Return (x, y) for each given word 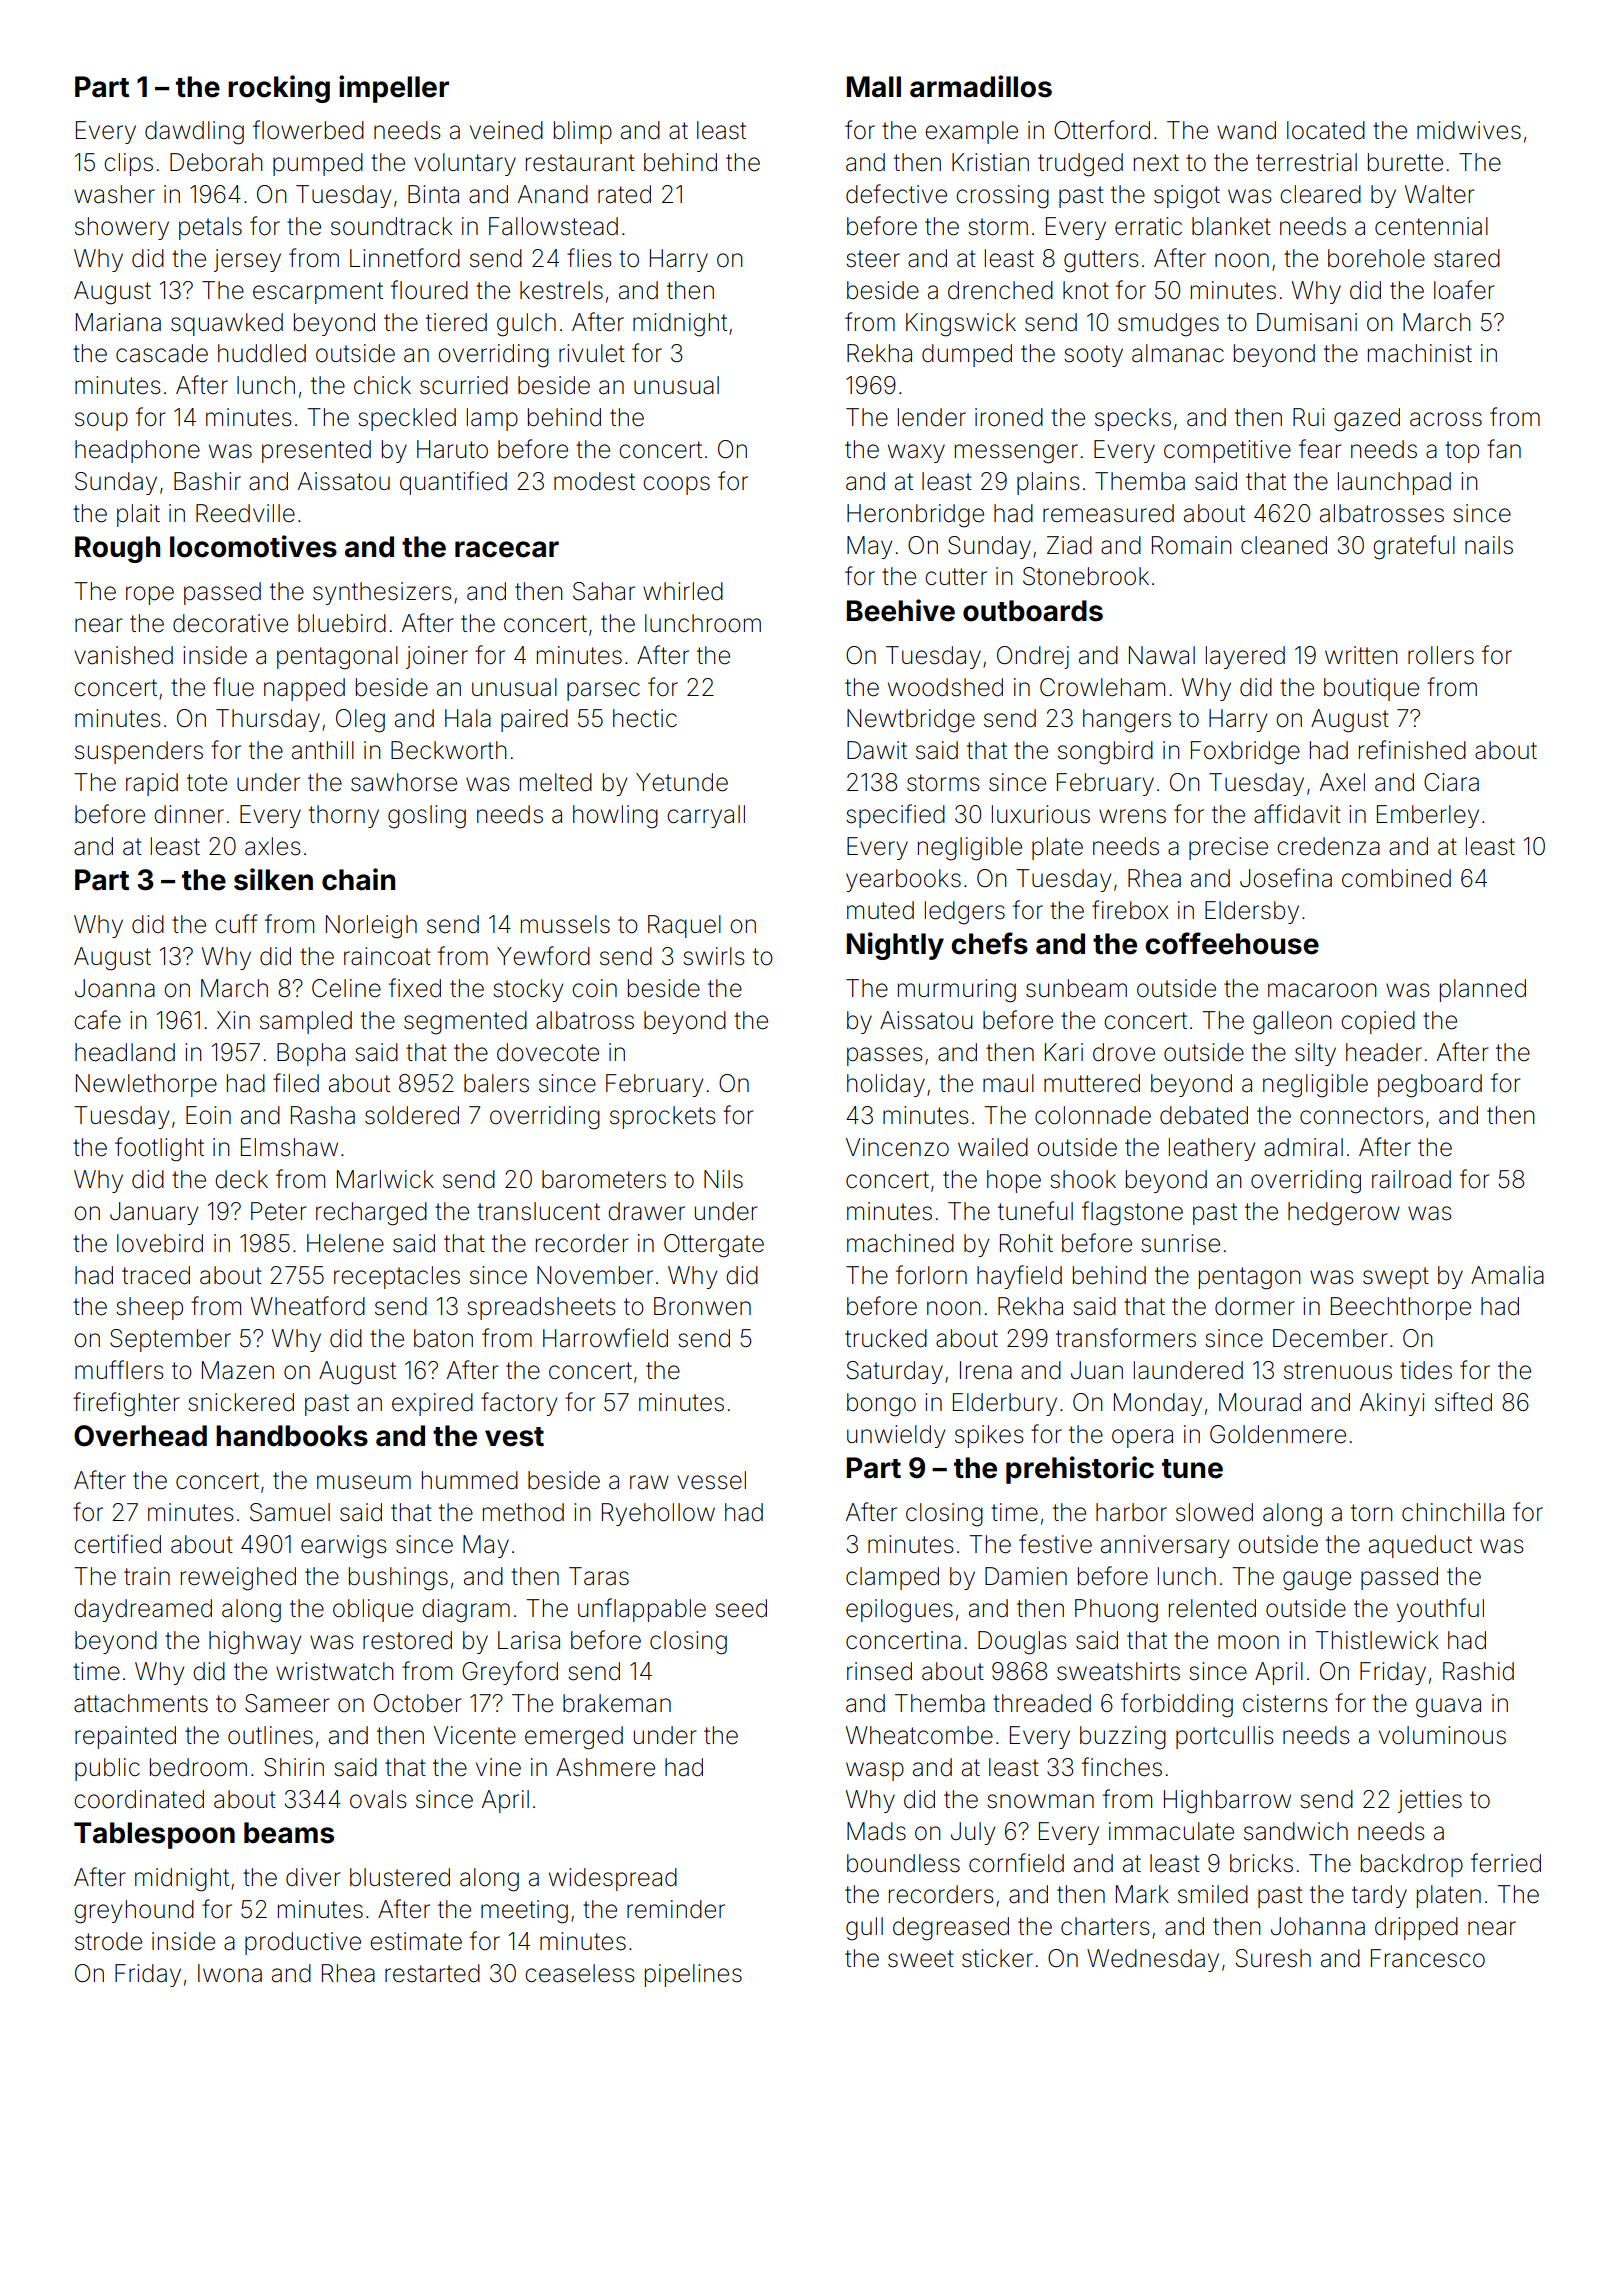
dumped (967, 355)
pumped (318, 164)
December (1330, 1338)
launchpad (1394, 483)
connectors (1361, 1116)
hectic (645, 718)
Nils (723, 1179)
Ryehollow (658, 1514)
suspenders (139, 752)
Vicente (475, 1735)
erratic (1148, 226)
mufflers (119, 1370)
